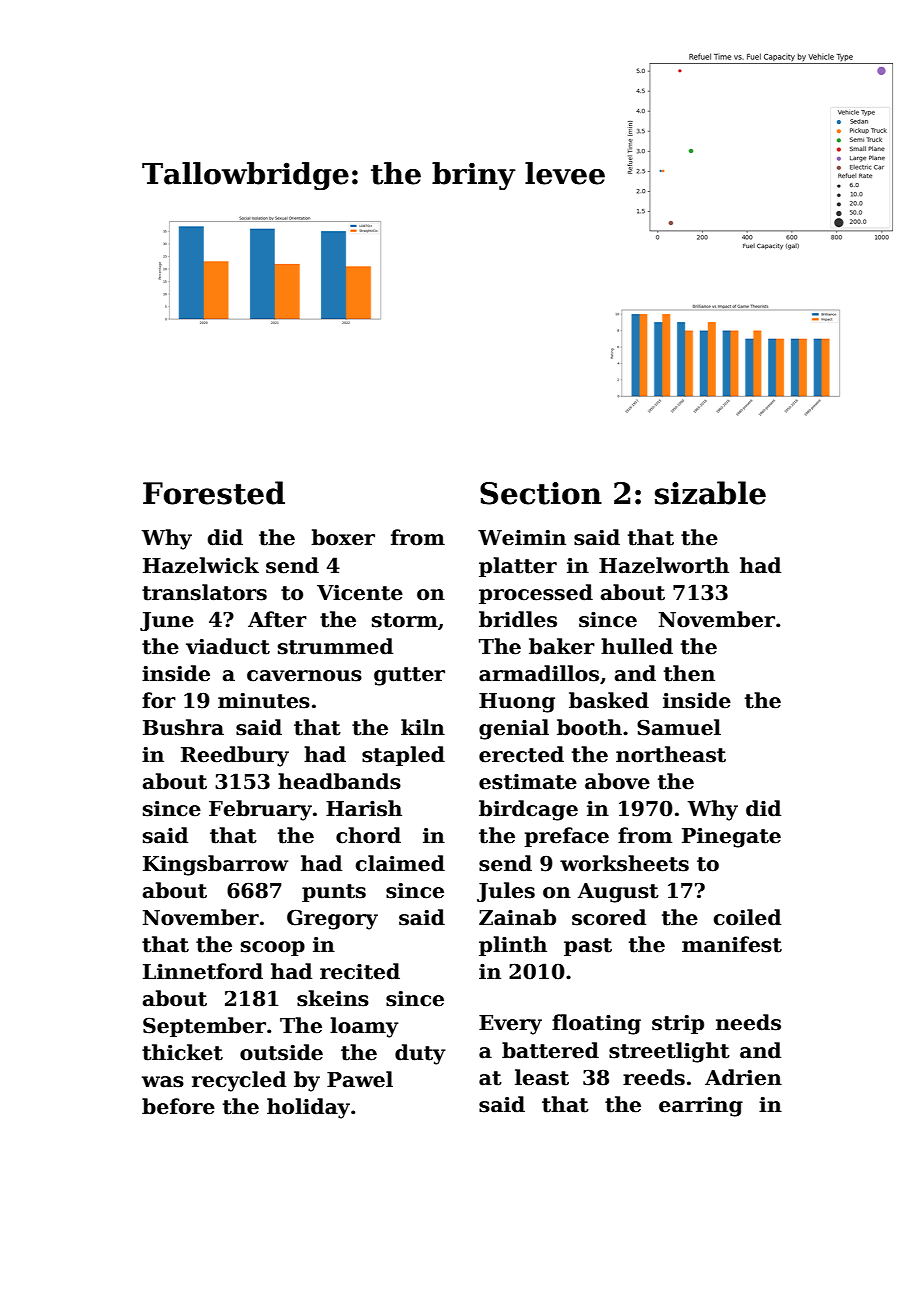  I want to click on Pinegate, so click(731, 838).
